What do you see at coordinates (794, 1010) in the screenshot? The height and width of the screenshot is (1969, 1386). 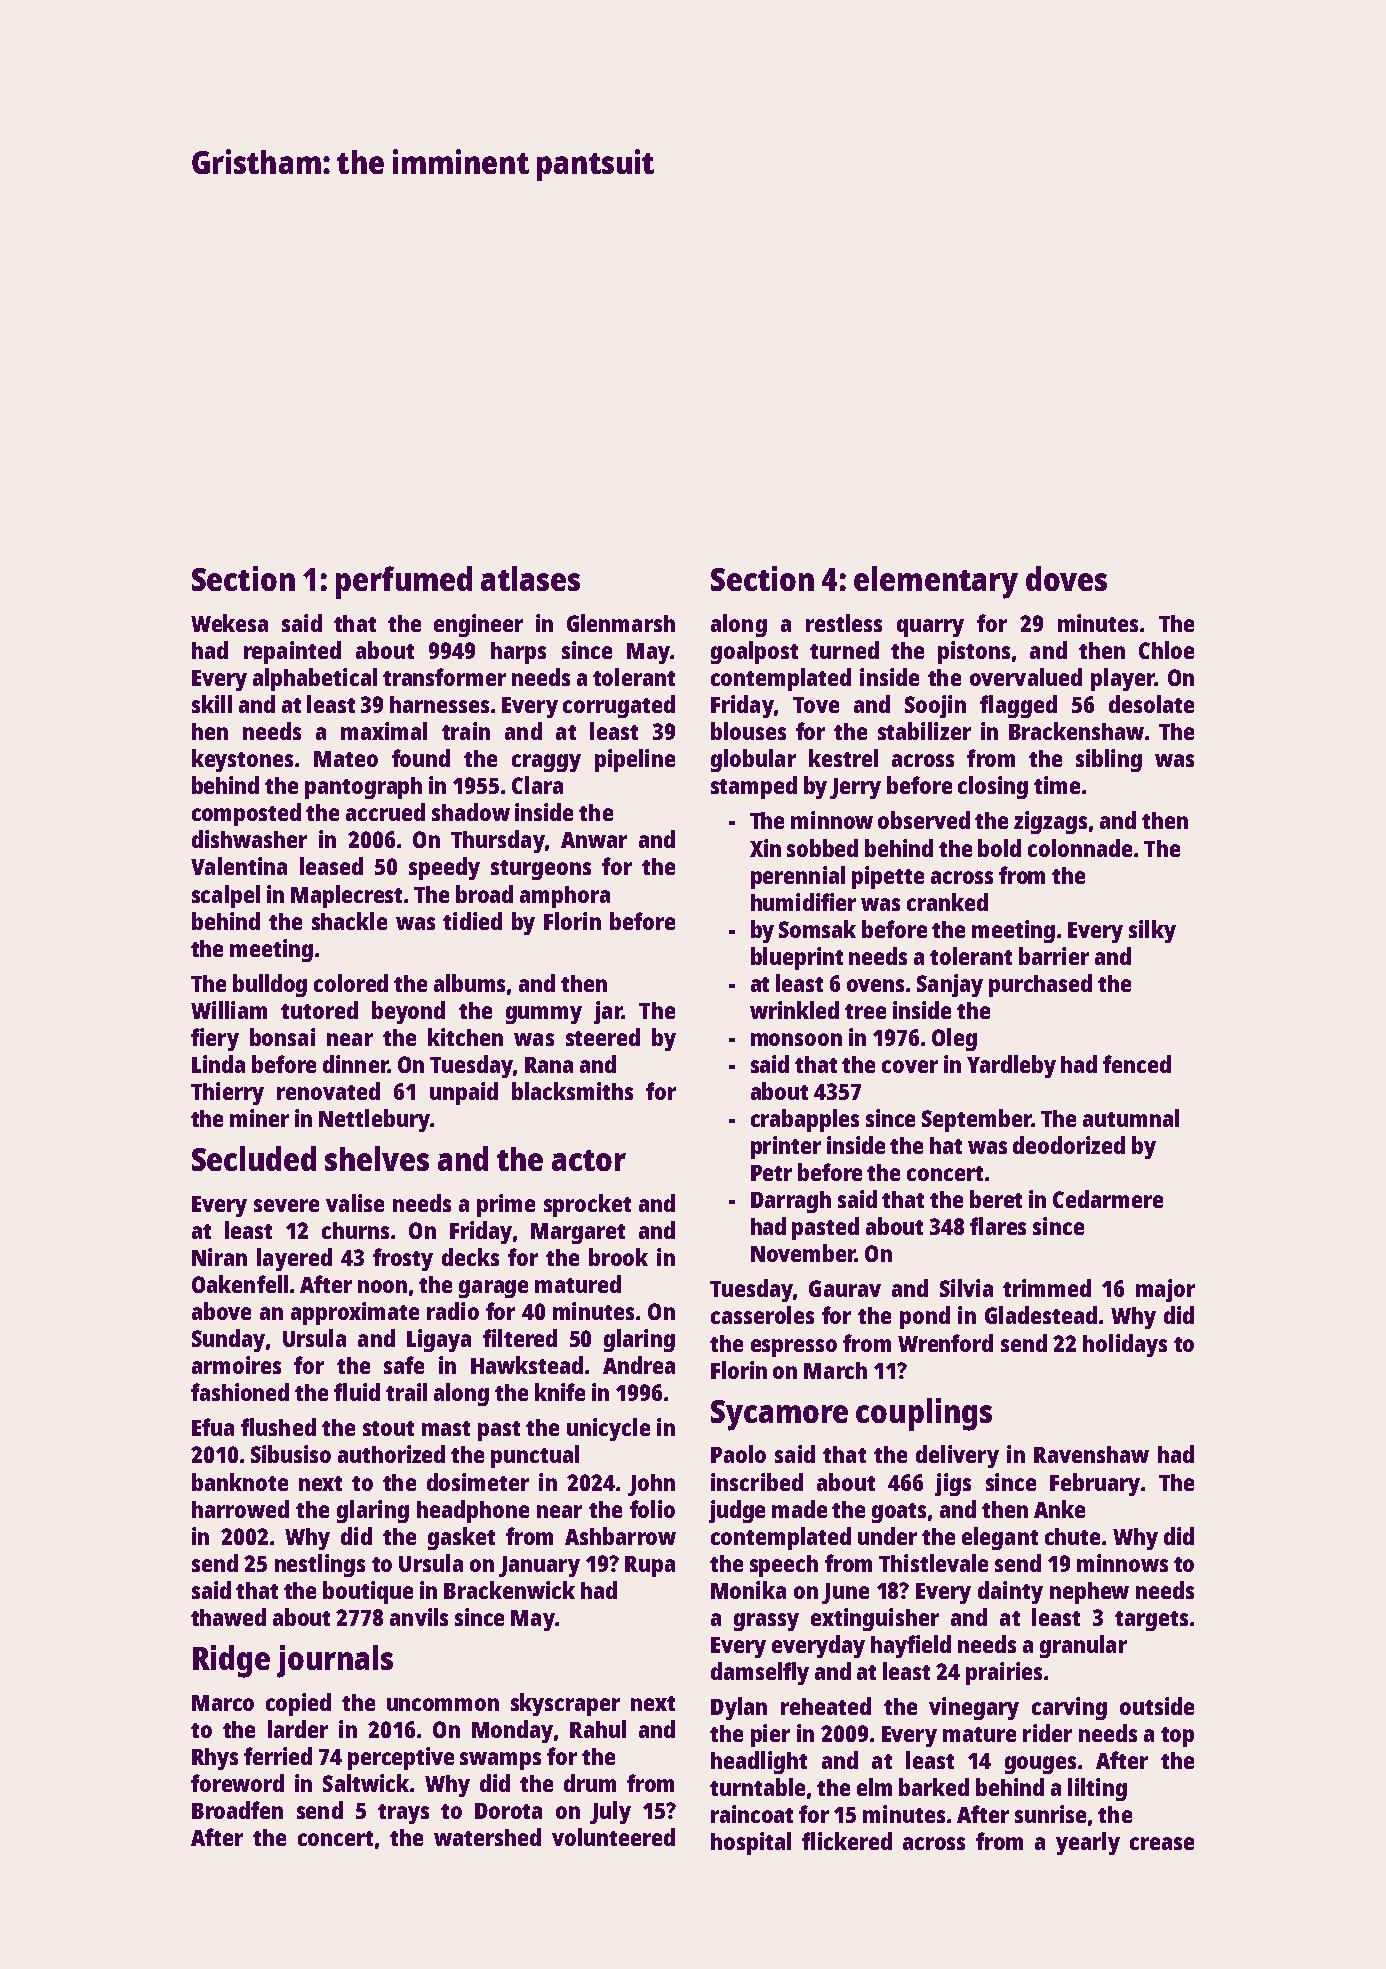 I see `wrinkled` at bounding box center [794, 1010].
